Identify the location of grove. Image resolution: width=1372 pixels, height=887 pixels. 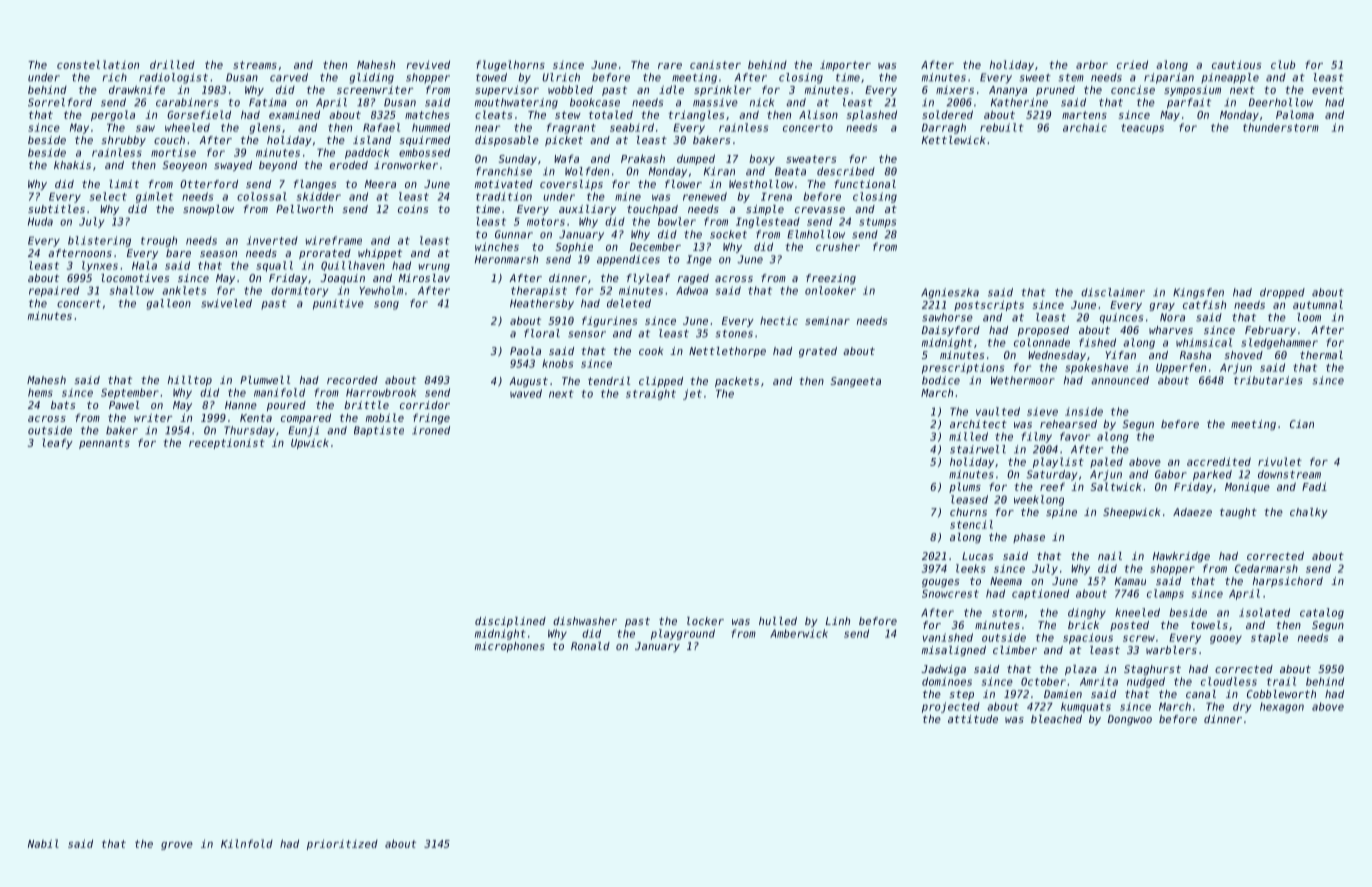
(177, 846).
